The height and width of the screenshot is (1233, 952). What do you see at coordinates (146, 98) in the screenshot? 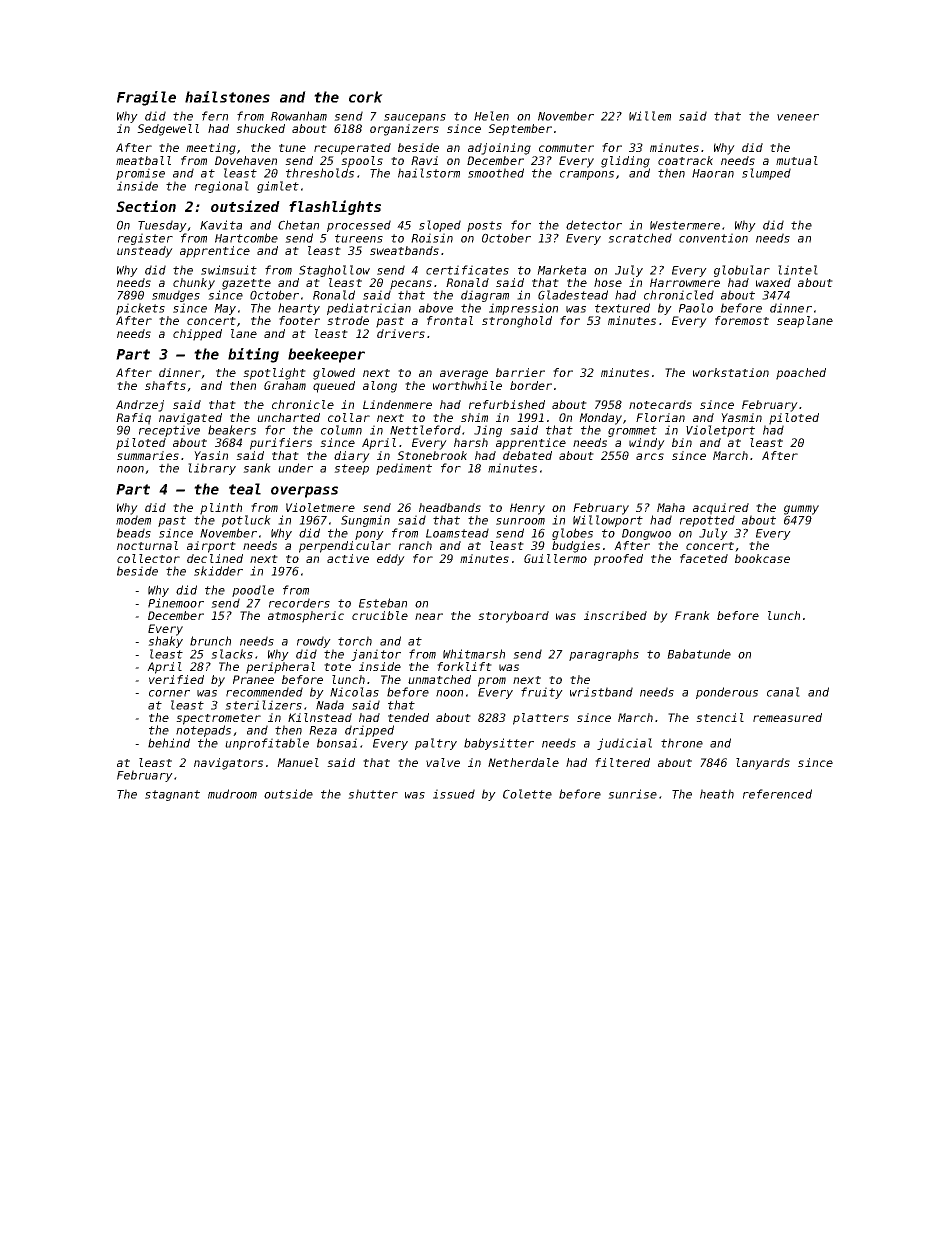
I see `Fragile` at bounding box center [146, 98].
